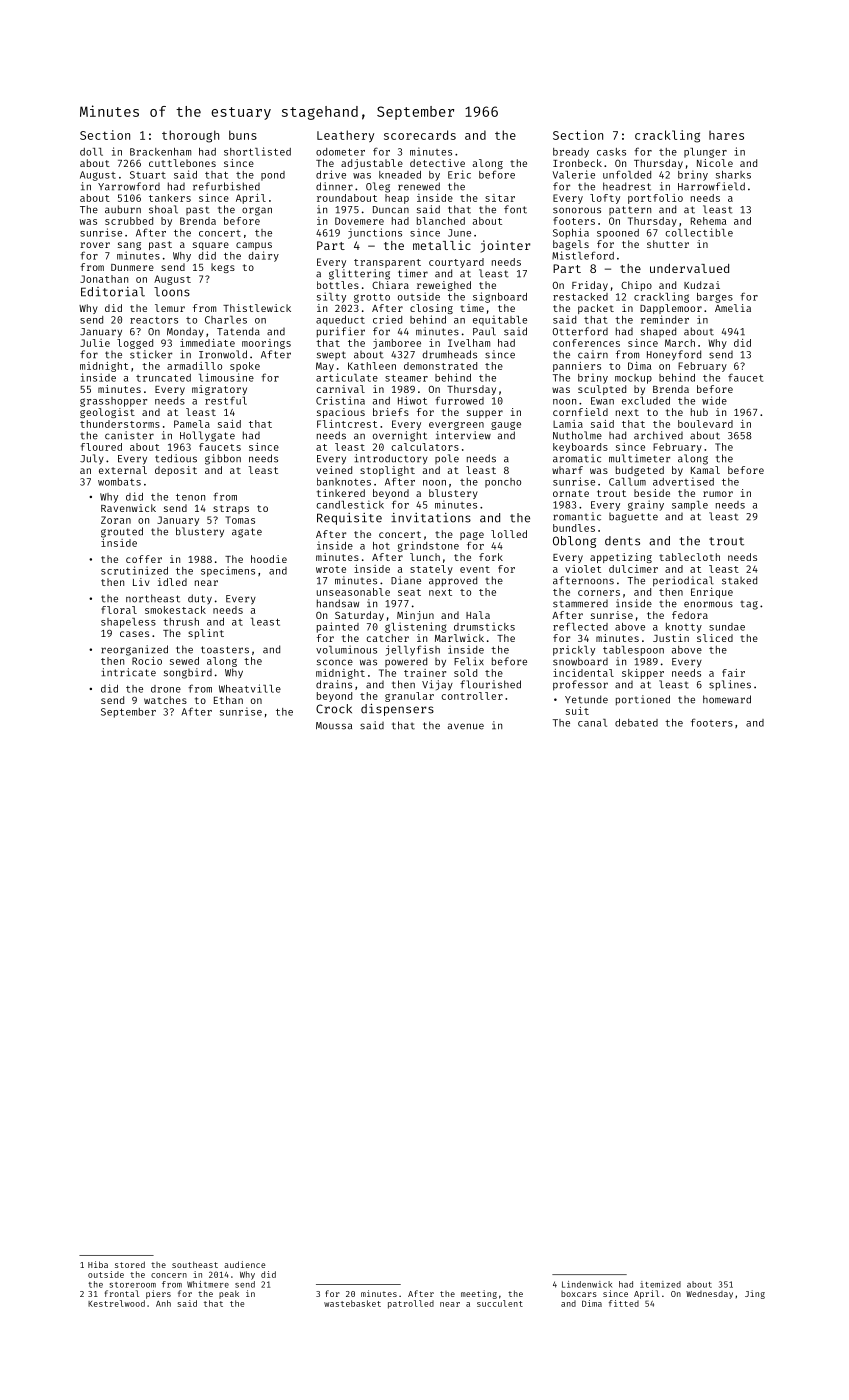  What do you see at coordinates (500, 1303) in the page?
I see `succulent` at bounding box center [500, 1303].
